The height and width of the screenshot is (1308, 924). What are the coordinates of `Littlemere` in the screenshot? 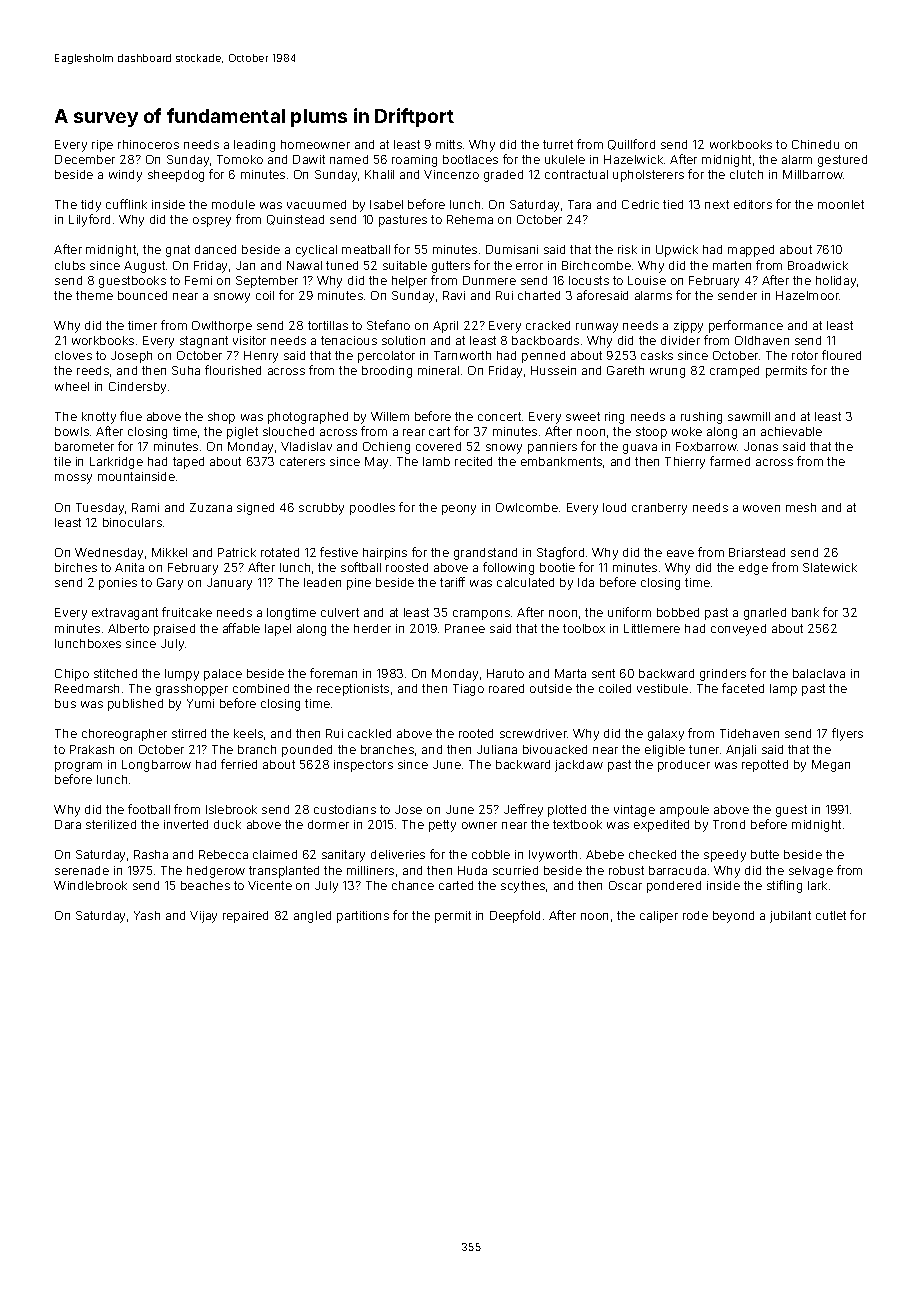 It's located at (652, 628).
